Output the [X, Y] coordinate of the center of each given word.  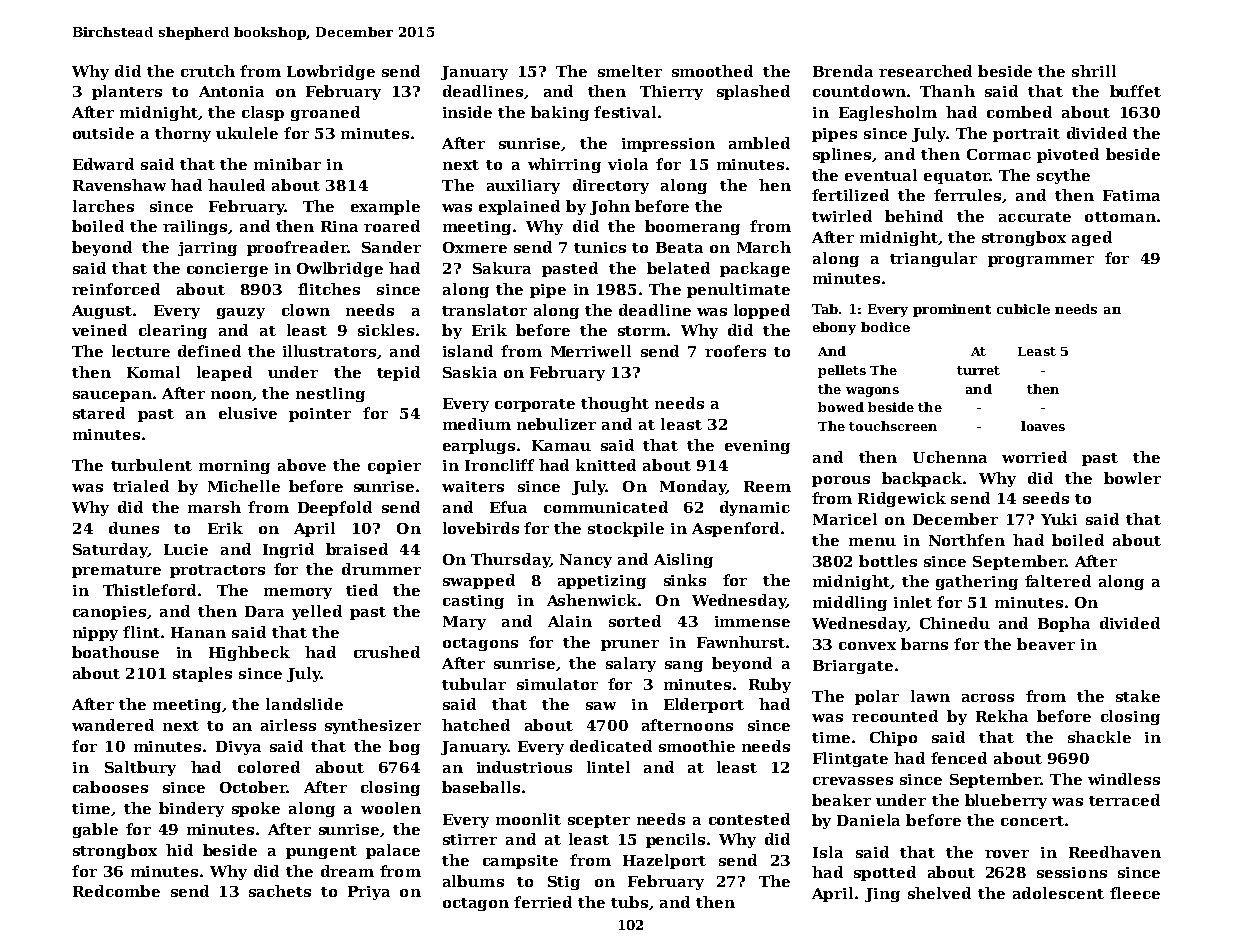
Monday [693, 487]
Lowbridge [331, 72]
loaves [1043, 426]
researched [925, 71]
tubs [629, 902]
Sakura [502, 268]
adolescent [1058, 893]
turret [978, 370]
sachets [280, 891]
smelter [630, 71]
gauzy [241, 313]
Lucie [186, 549]
